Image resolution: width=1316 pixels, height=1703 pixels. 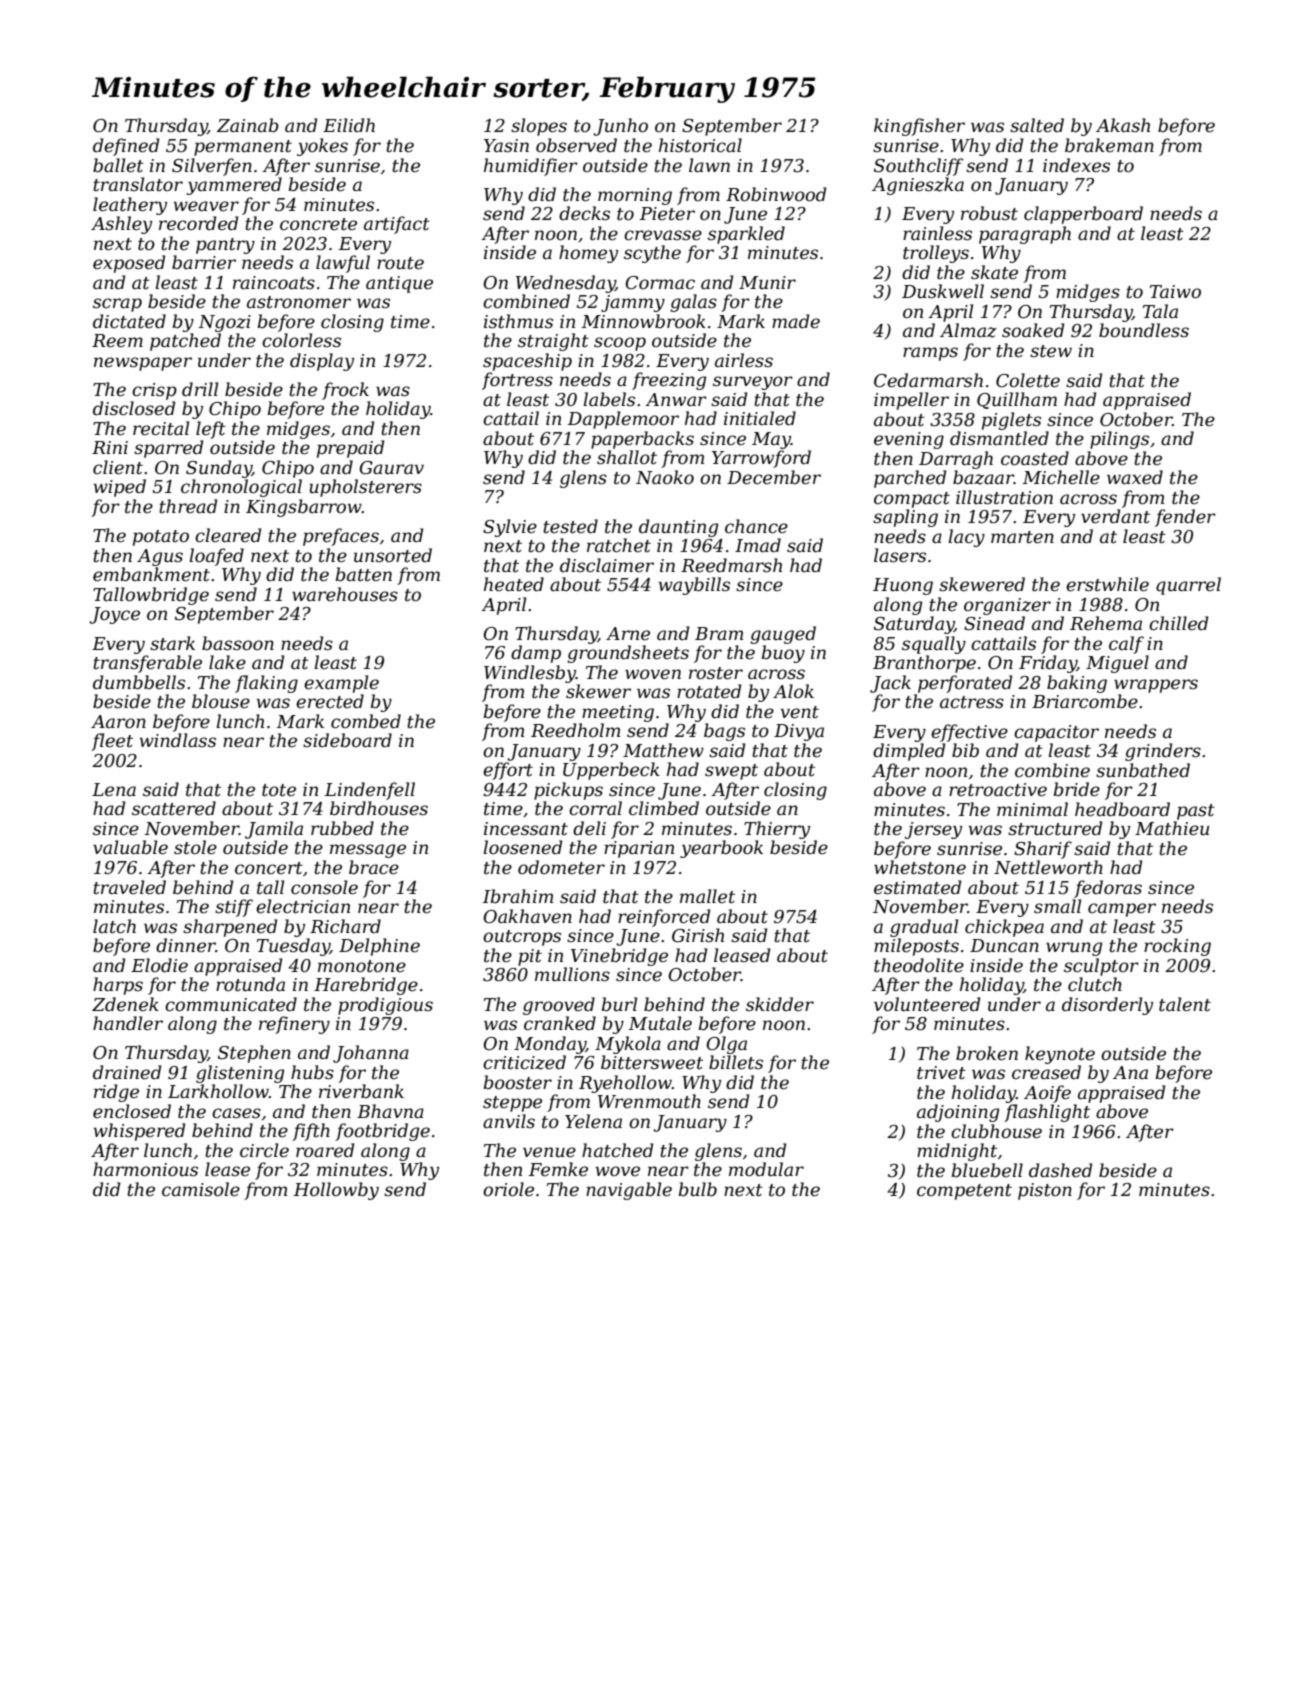 I want to click on navigable, so click(x=629, y=1191).
